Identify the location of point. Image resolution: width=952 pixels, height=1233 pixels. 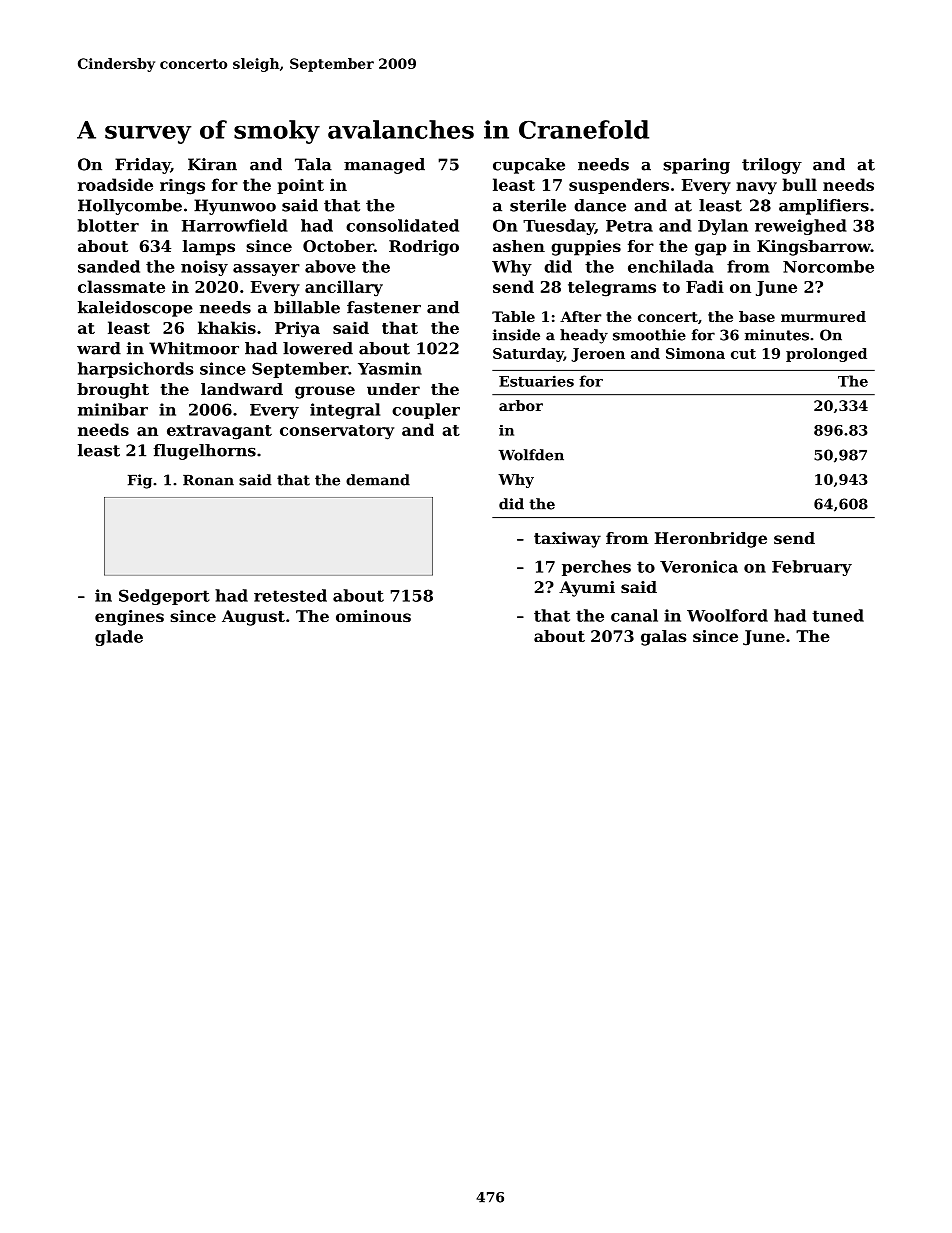
(300, 186).
